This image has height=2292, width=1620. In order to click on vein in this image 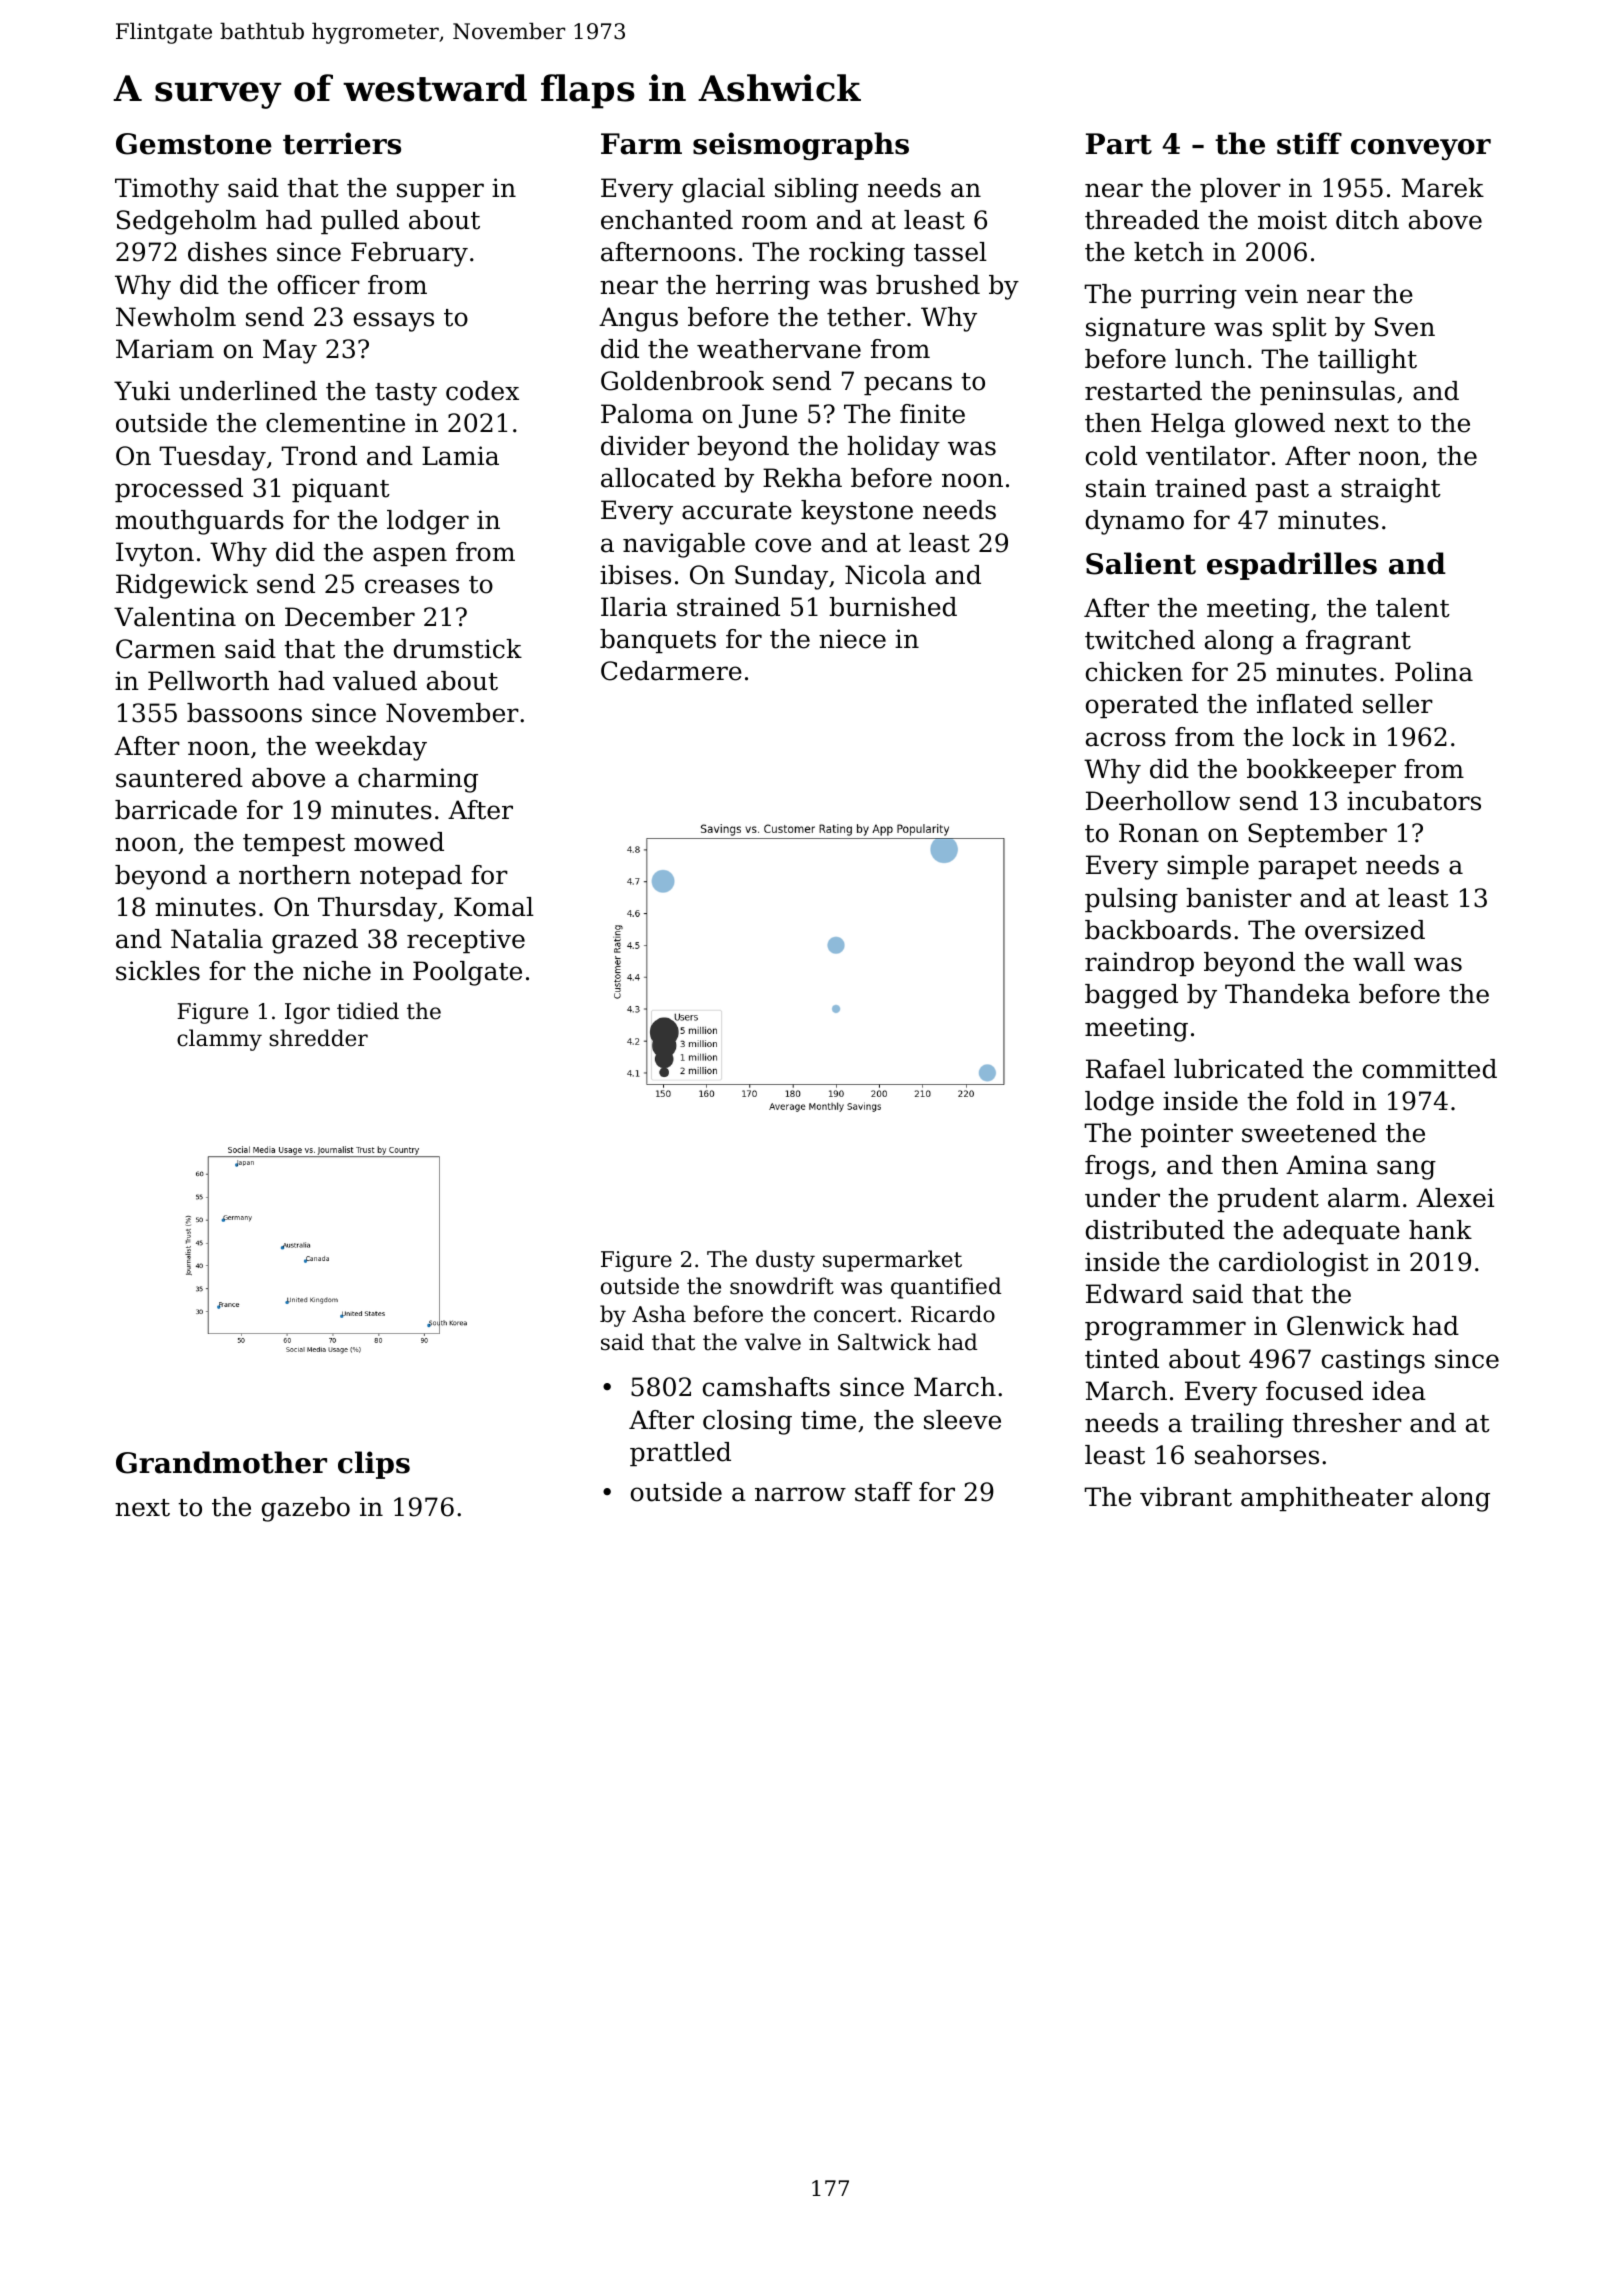, I will do `click(1271, 294)`.
